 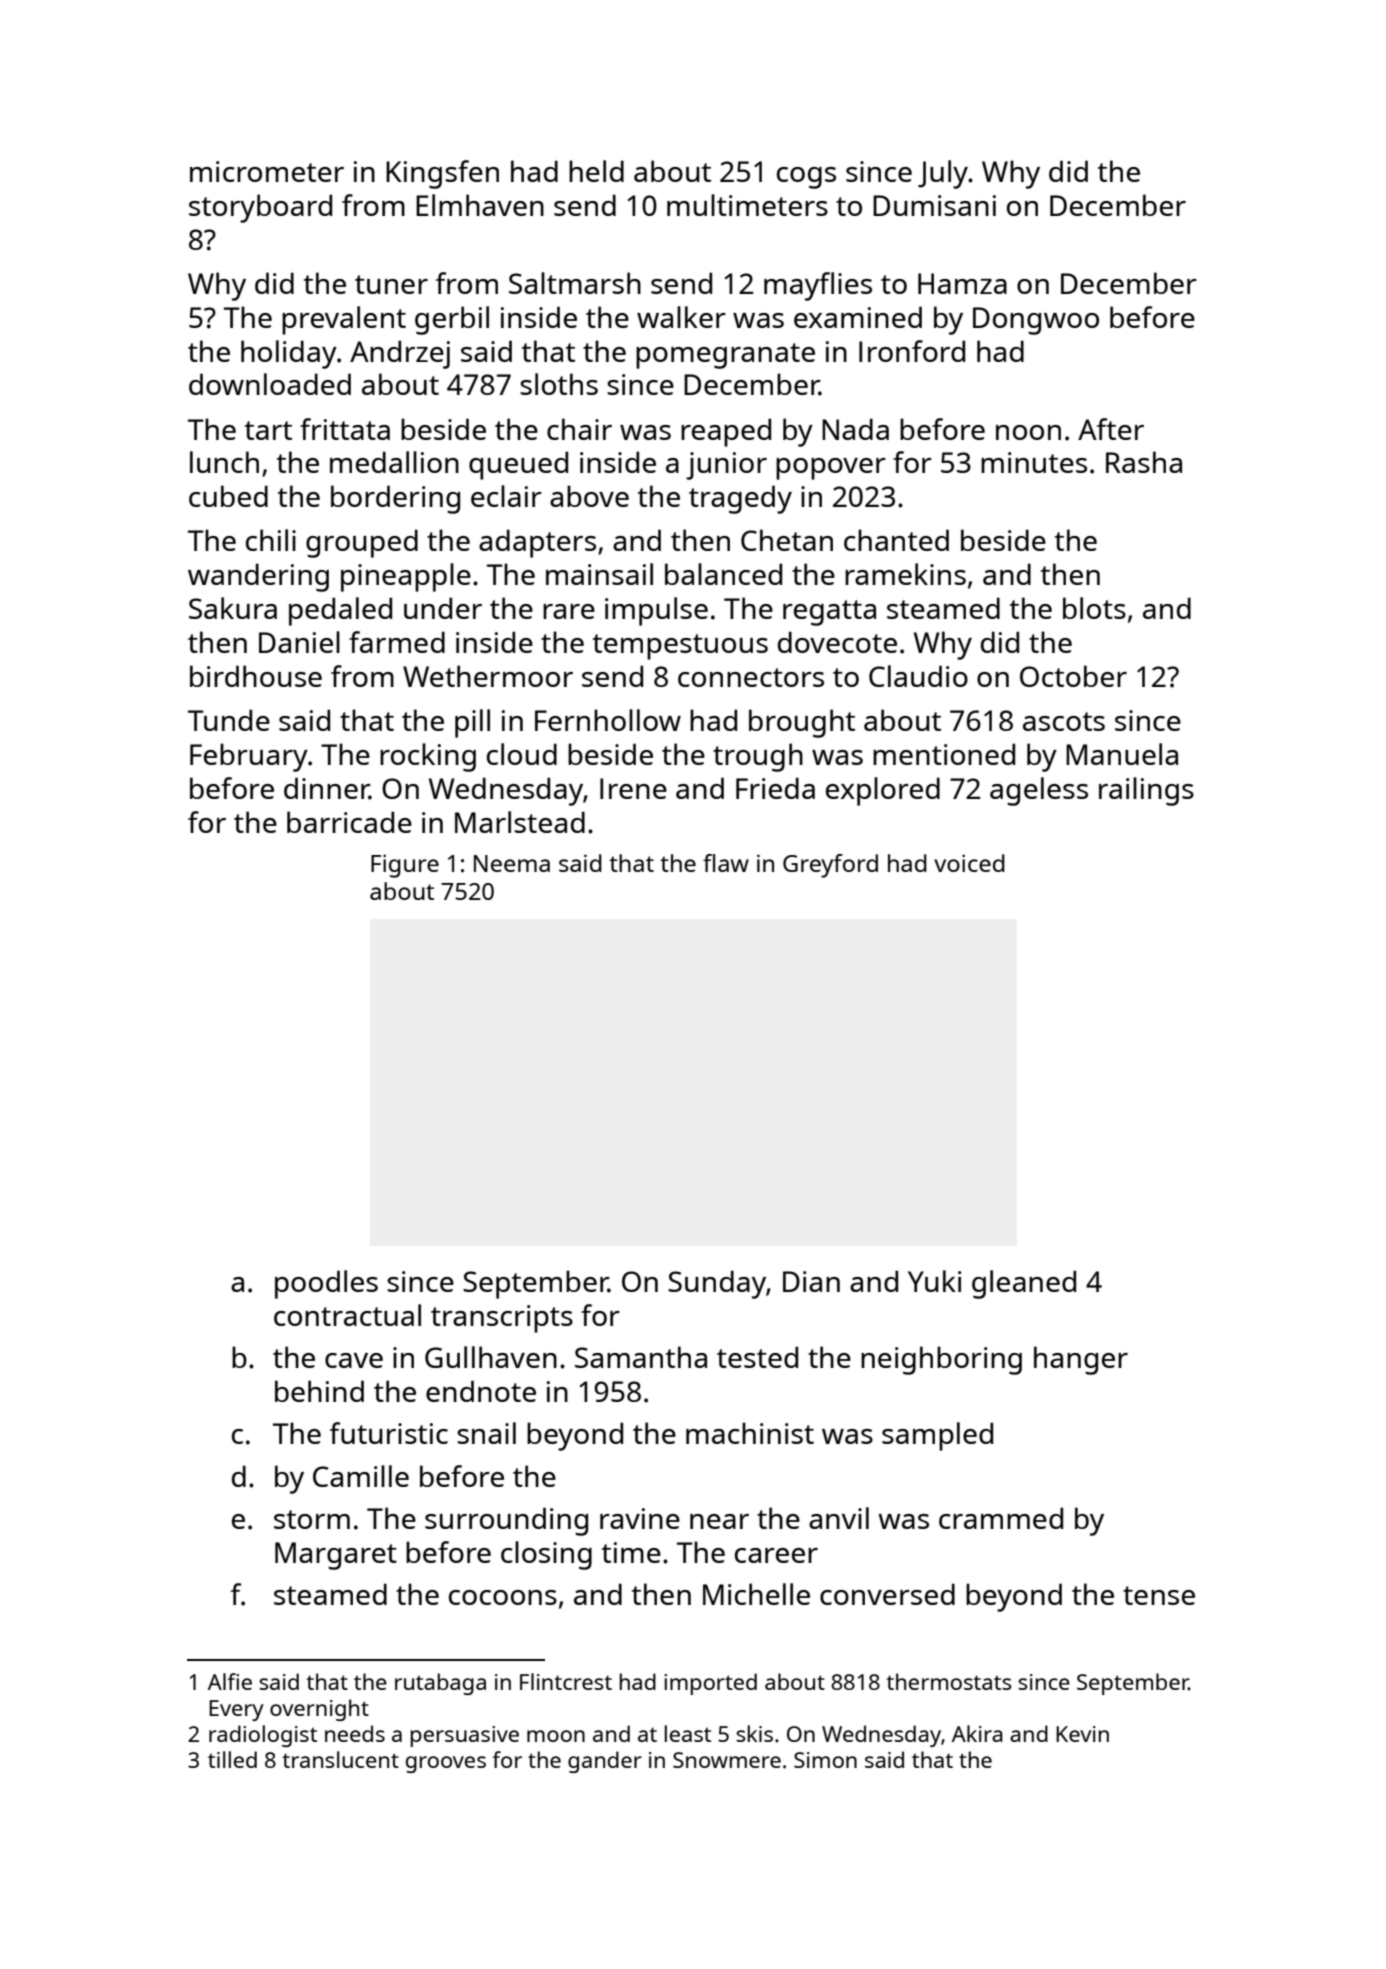 What do you see at coordinates (326, 1284) in the screenshot?
I see `poodles` at bounding box center [326, 1284].
